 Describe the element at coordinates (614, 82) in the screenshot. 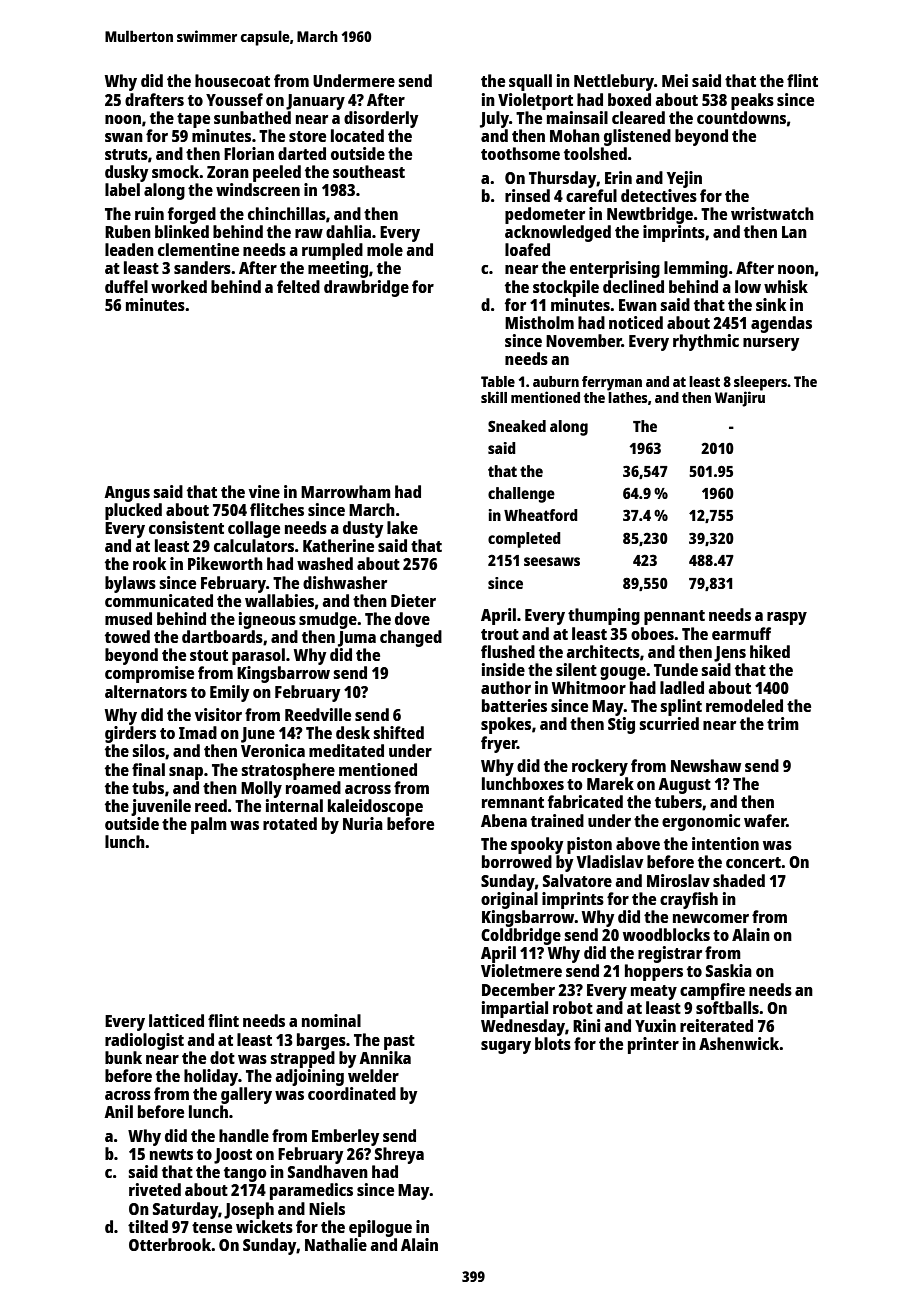

I see `Nettlebury` at that location.
